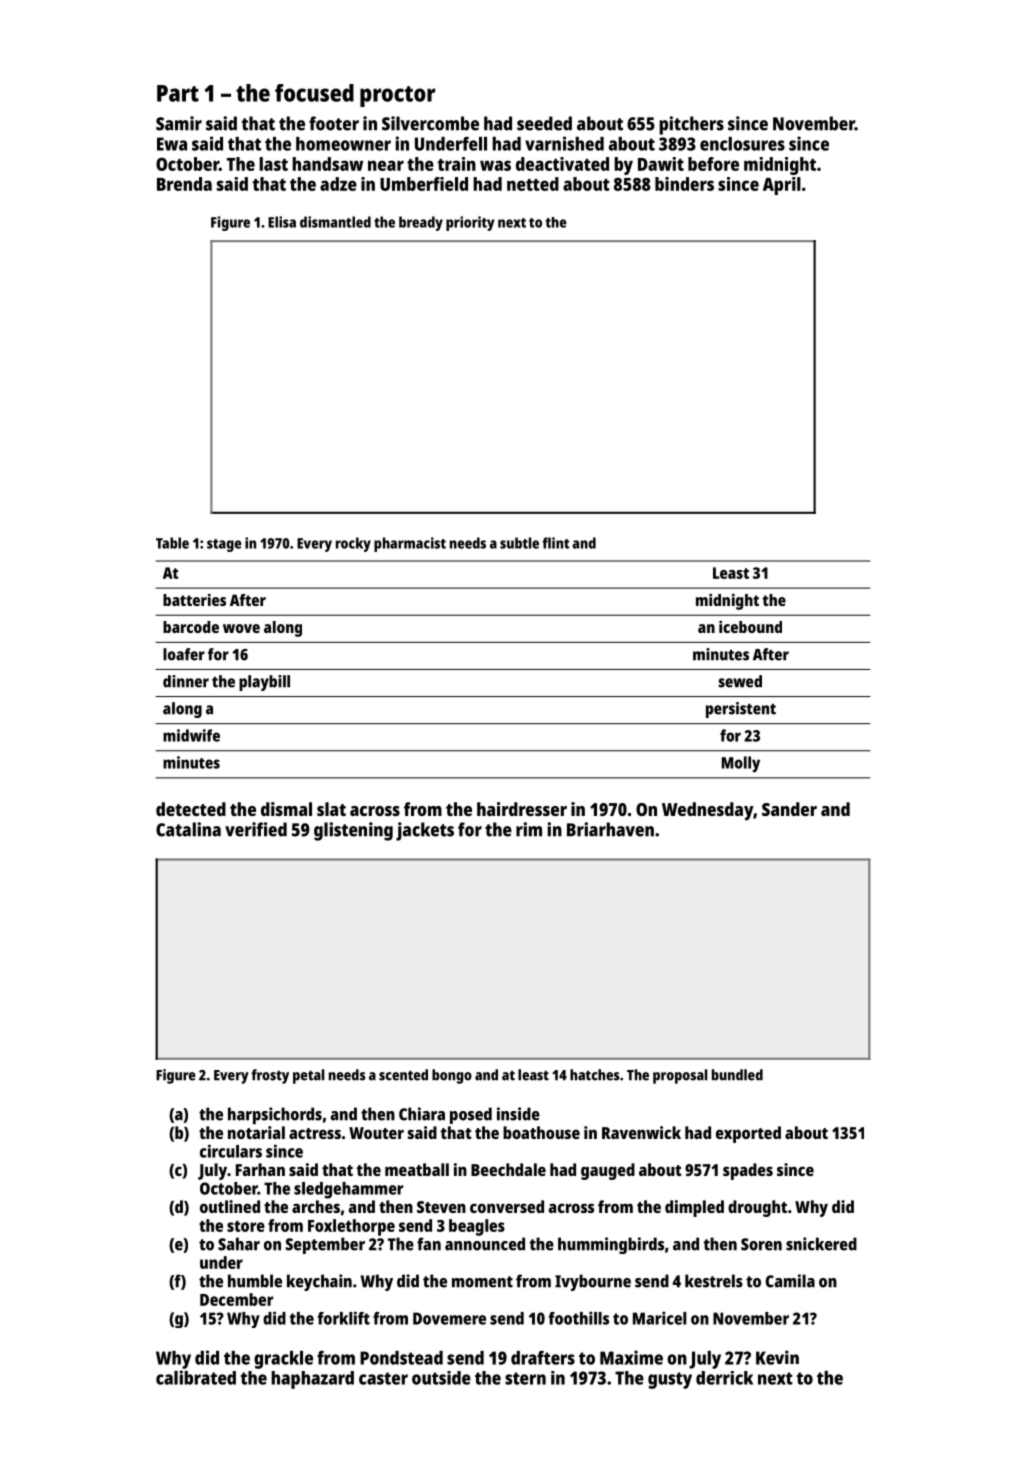  Describe the element at coordinates (750, 626) in the screenshot. I see `icebound` at that location.
